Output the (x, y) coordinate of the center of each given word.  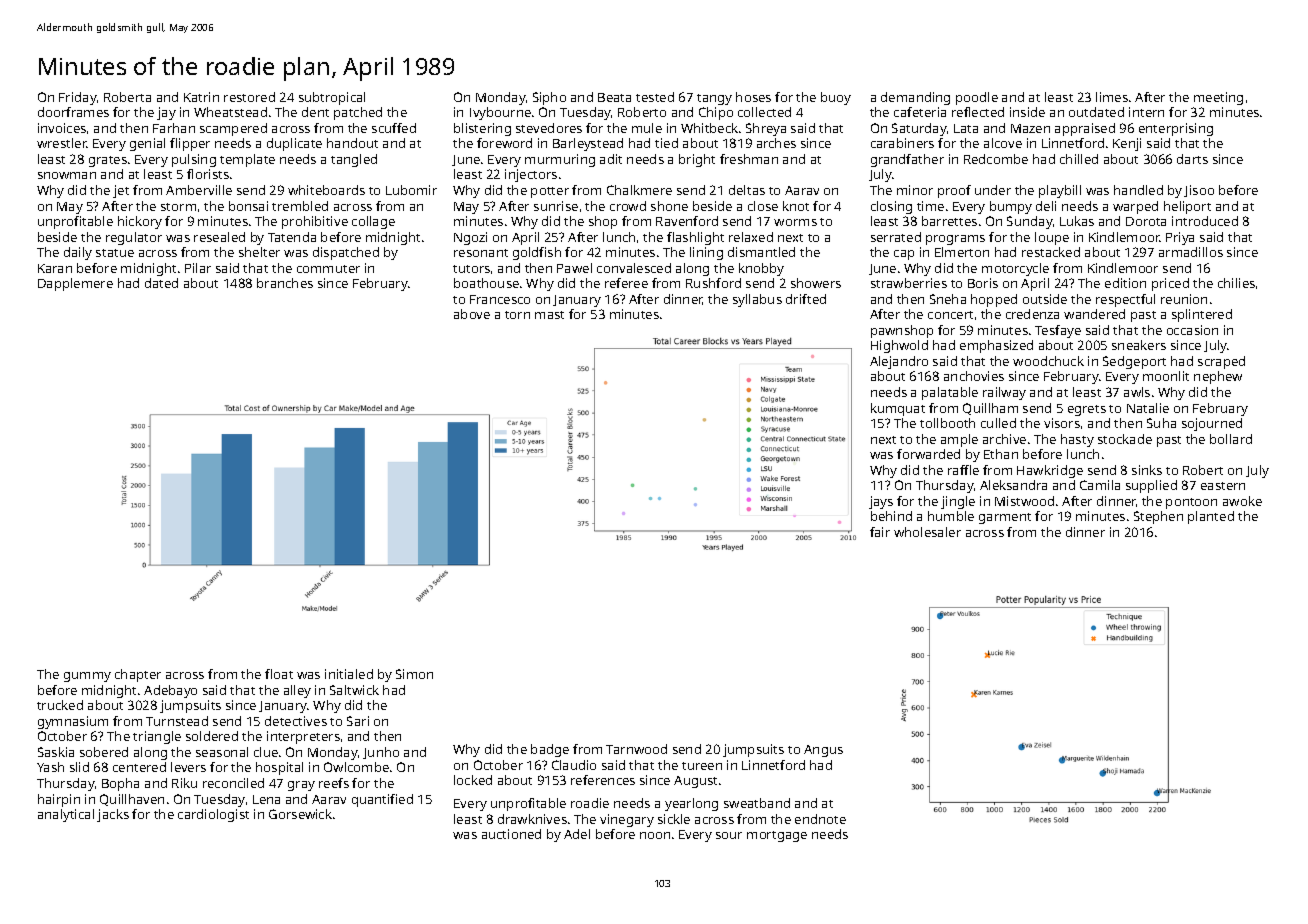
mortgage (777, 836)
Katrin (201, 97)
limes (1112, 97)
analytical (66, 815)
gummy (87, 677)
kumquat (898, 409)
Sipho (549, 98)
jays (881, 502)
